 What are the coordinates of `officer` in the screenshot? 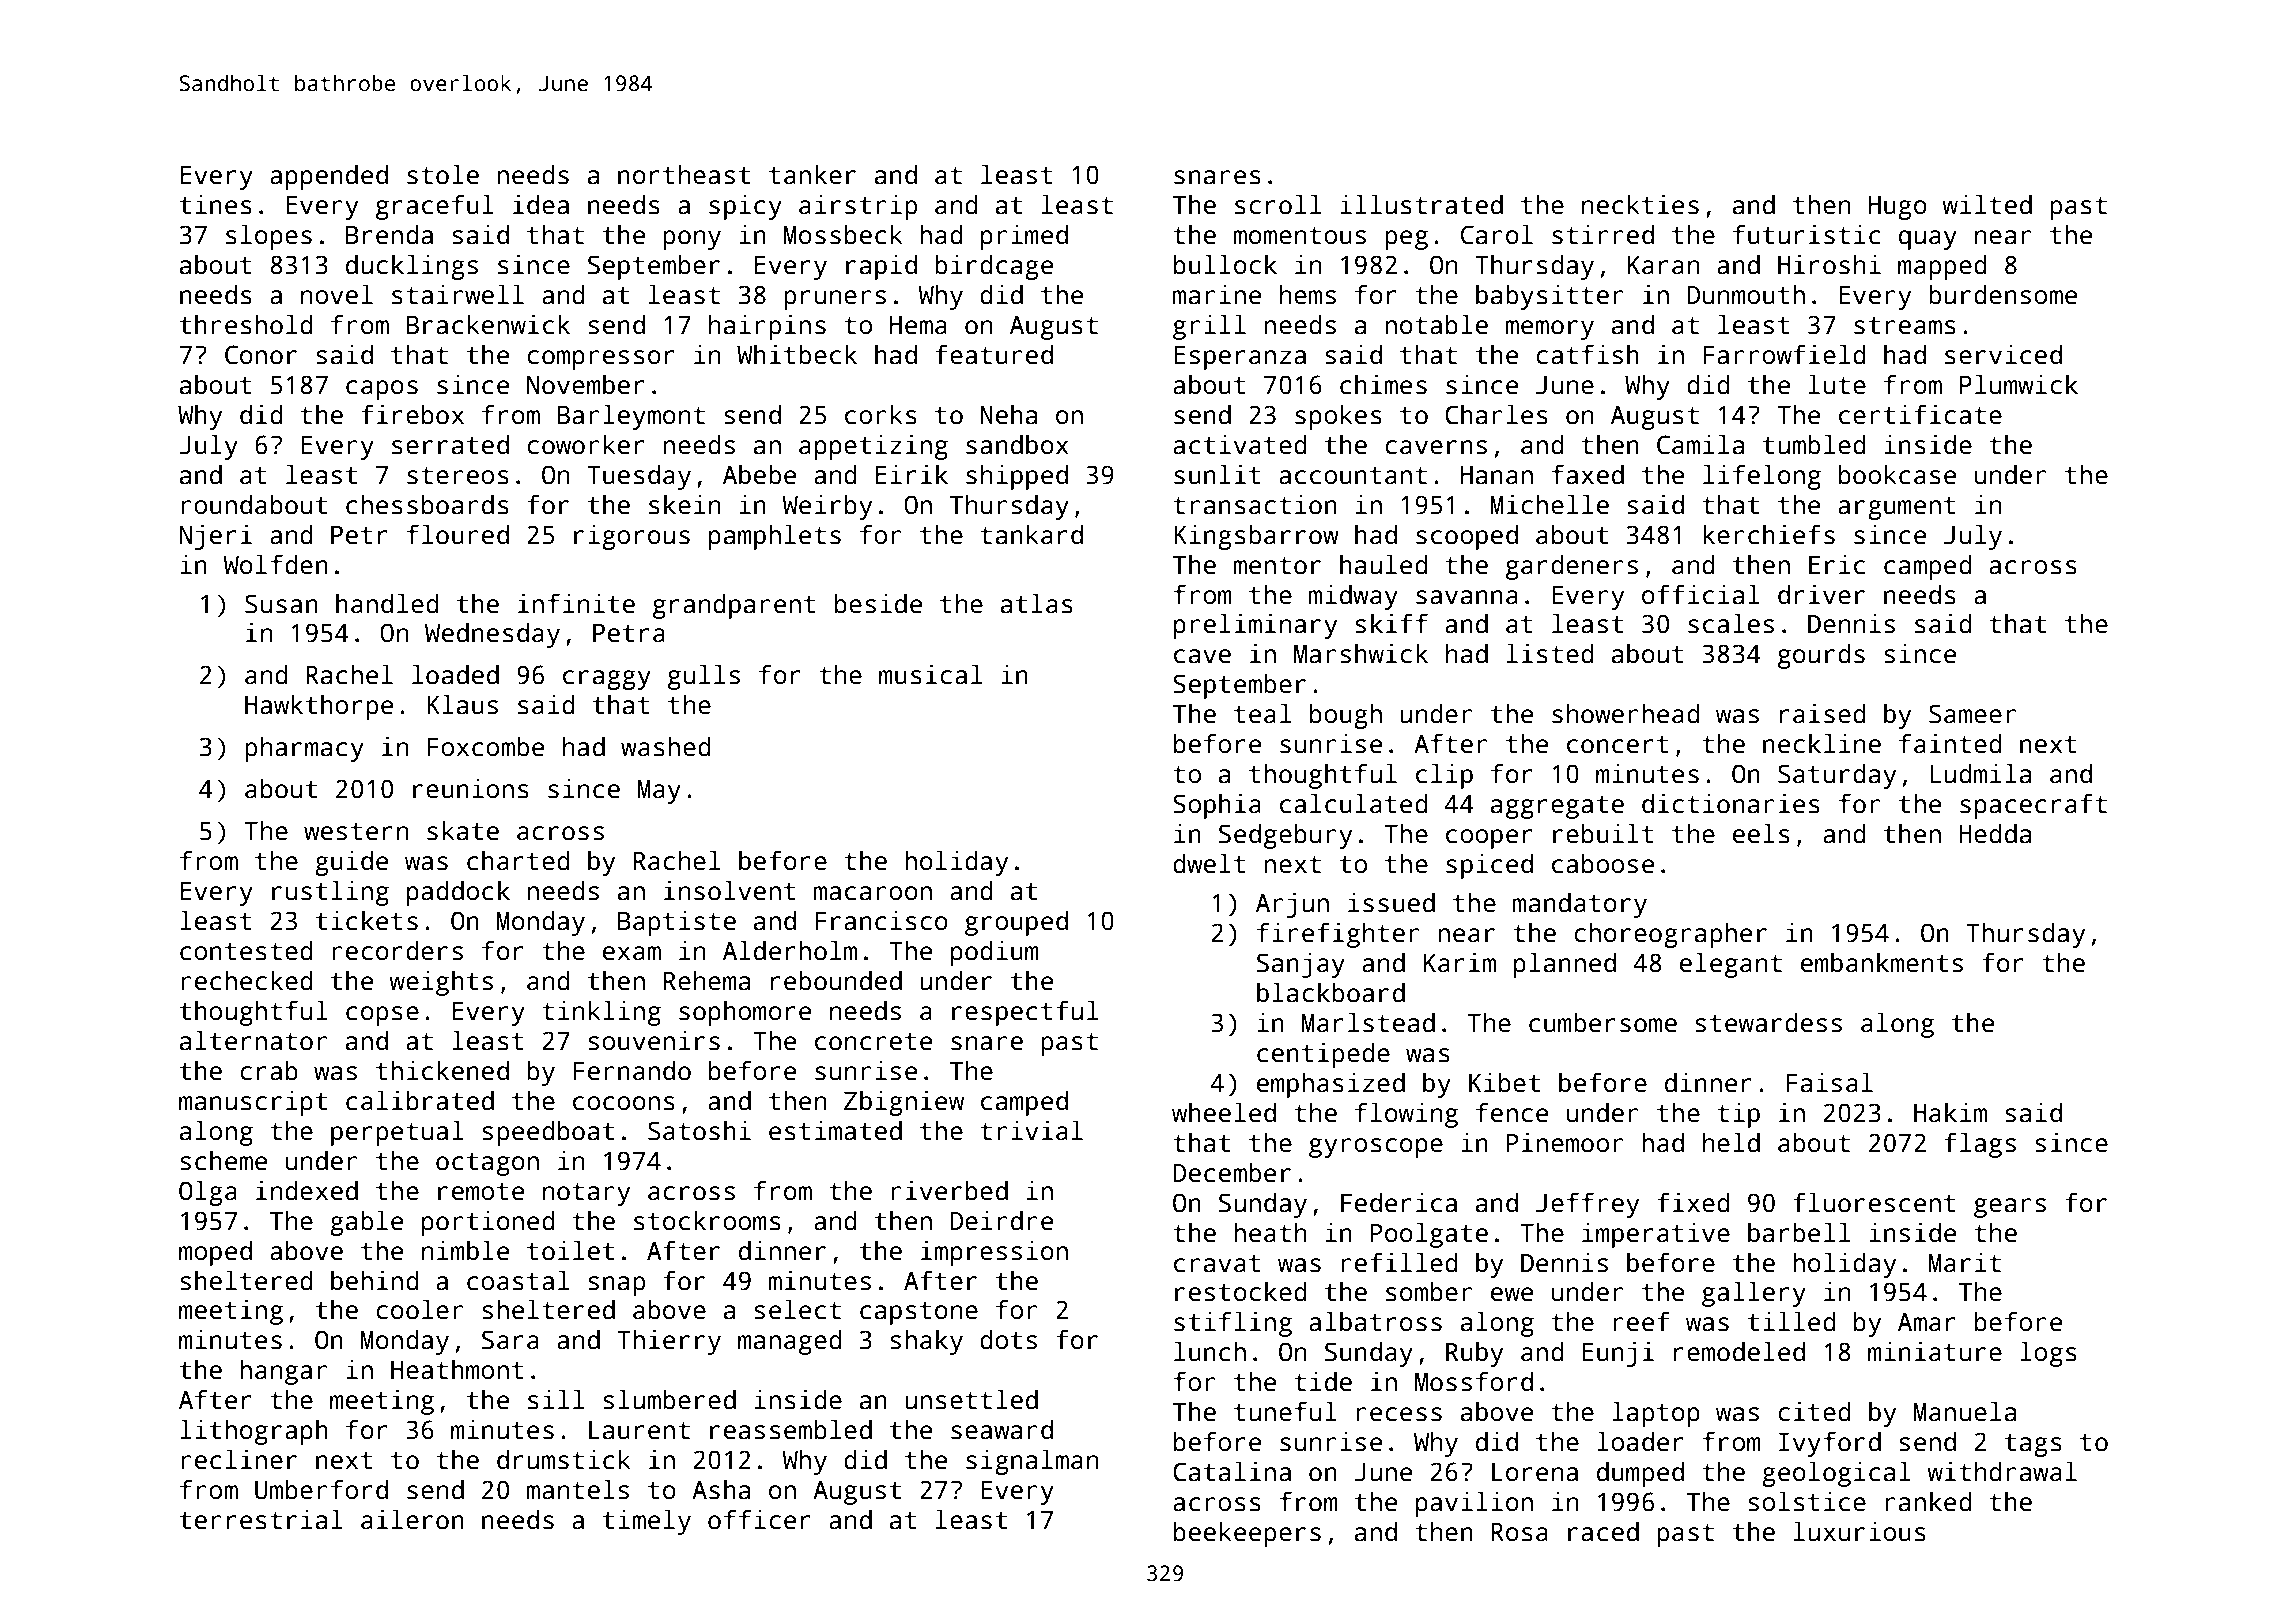 It's located at (759, 1519).
